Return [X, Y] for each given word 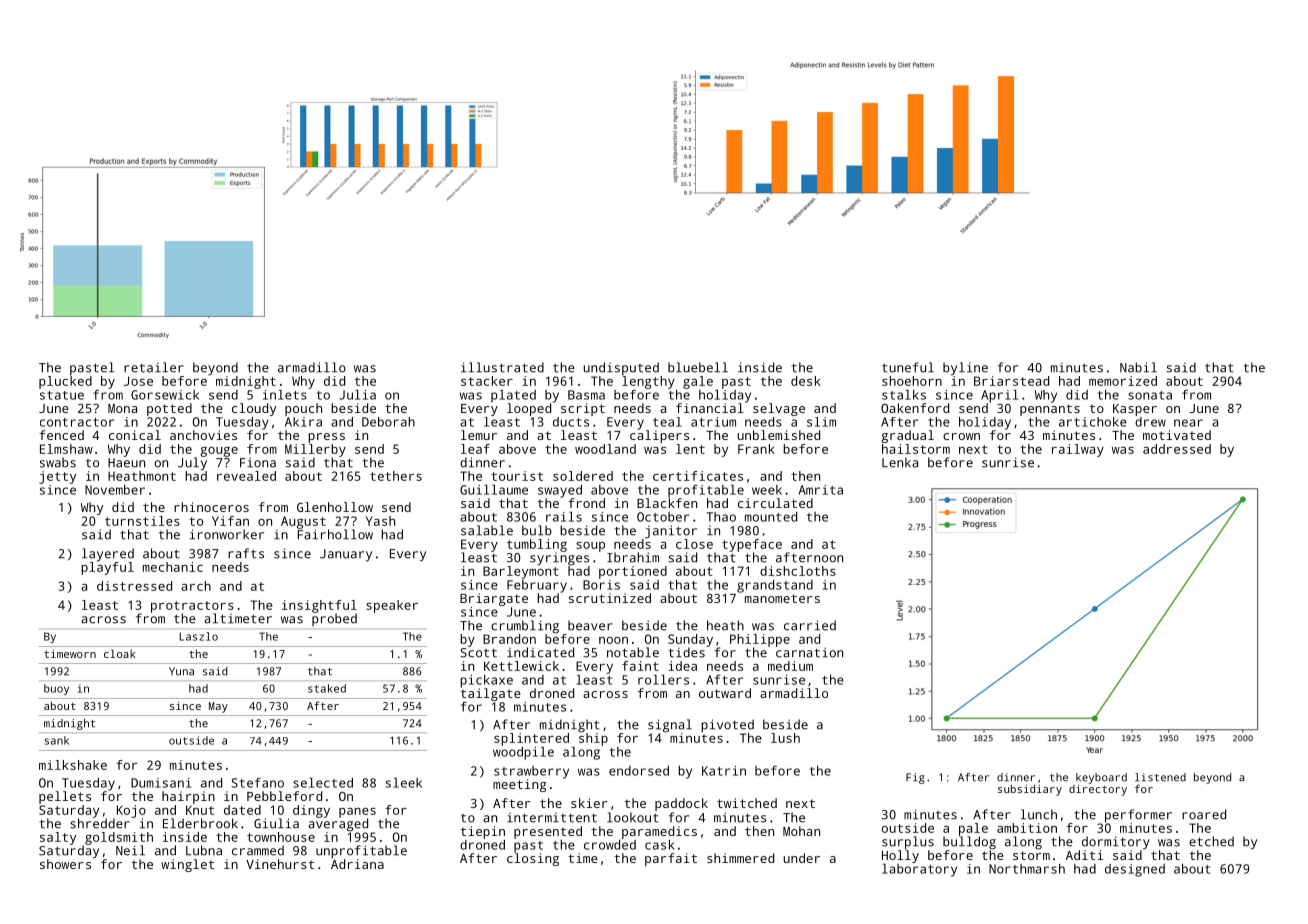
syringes [559, 559]
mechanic [173, 567]
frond [586, 503]
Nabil [1138, 367]
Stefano [257, 783]
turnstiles [142, 521]
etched [1211, 841]
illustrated [502, 367]
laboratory [919, 870]
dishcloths [798, 571]
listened [1160, 777]
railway [1078, 450]
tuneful [908, 367]
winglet [187, 865]
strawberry [531, 772]
